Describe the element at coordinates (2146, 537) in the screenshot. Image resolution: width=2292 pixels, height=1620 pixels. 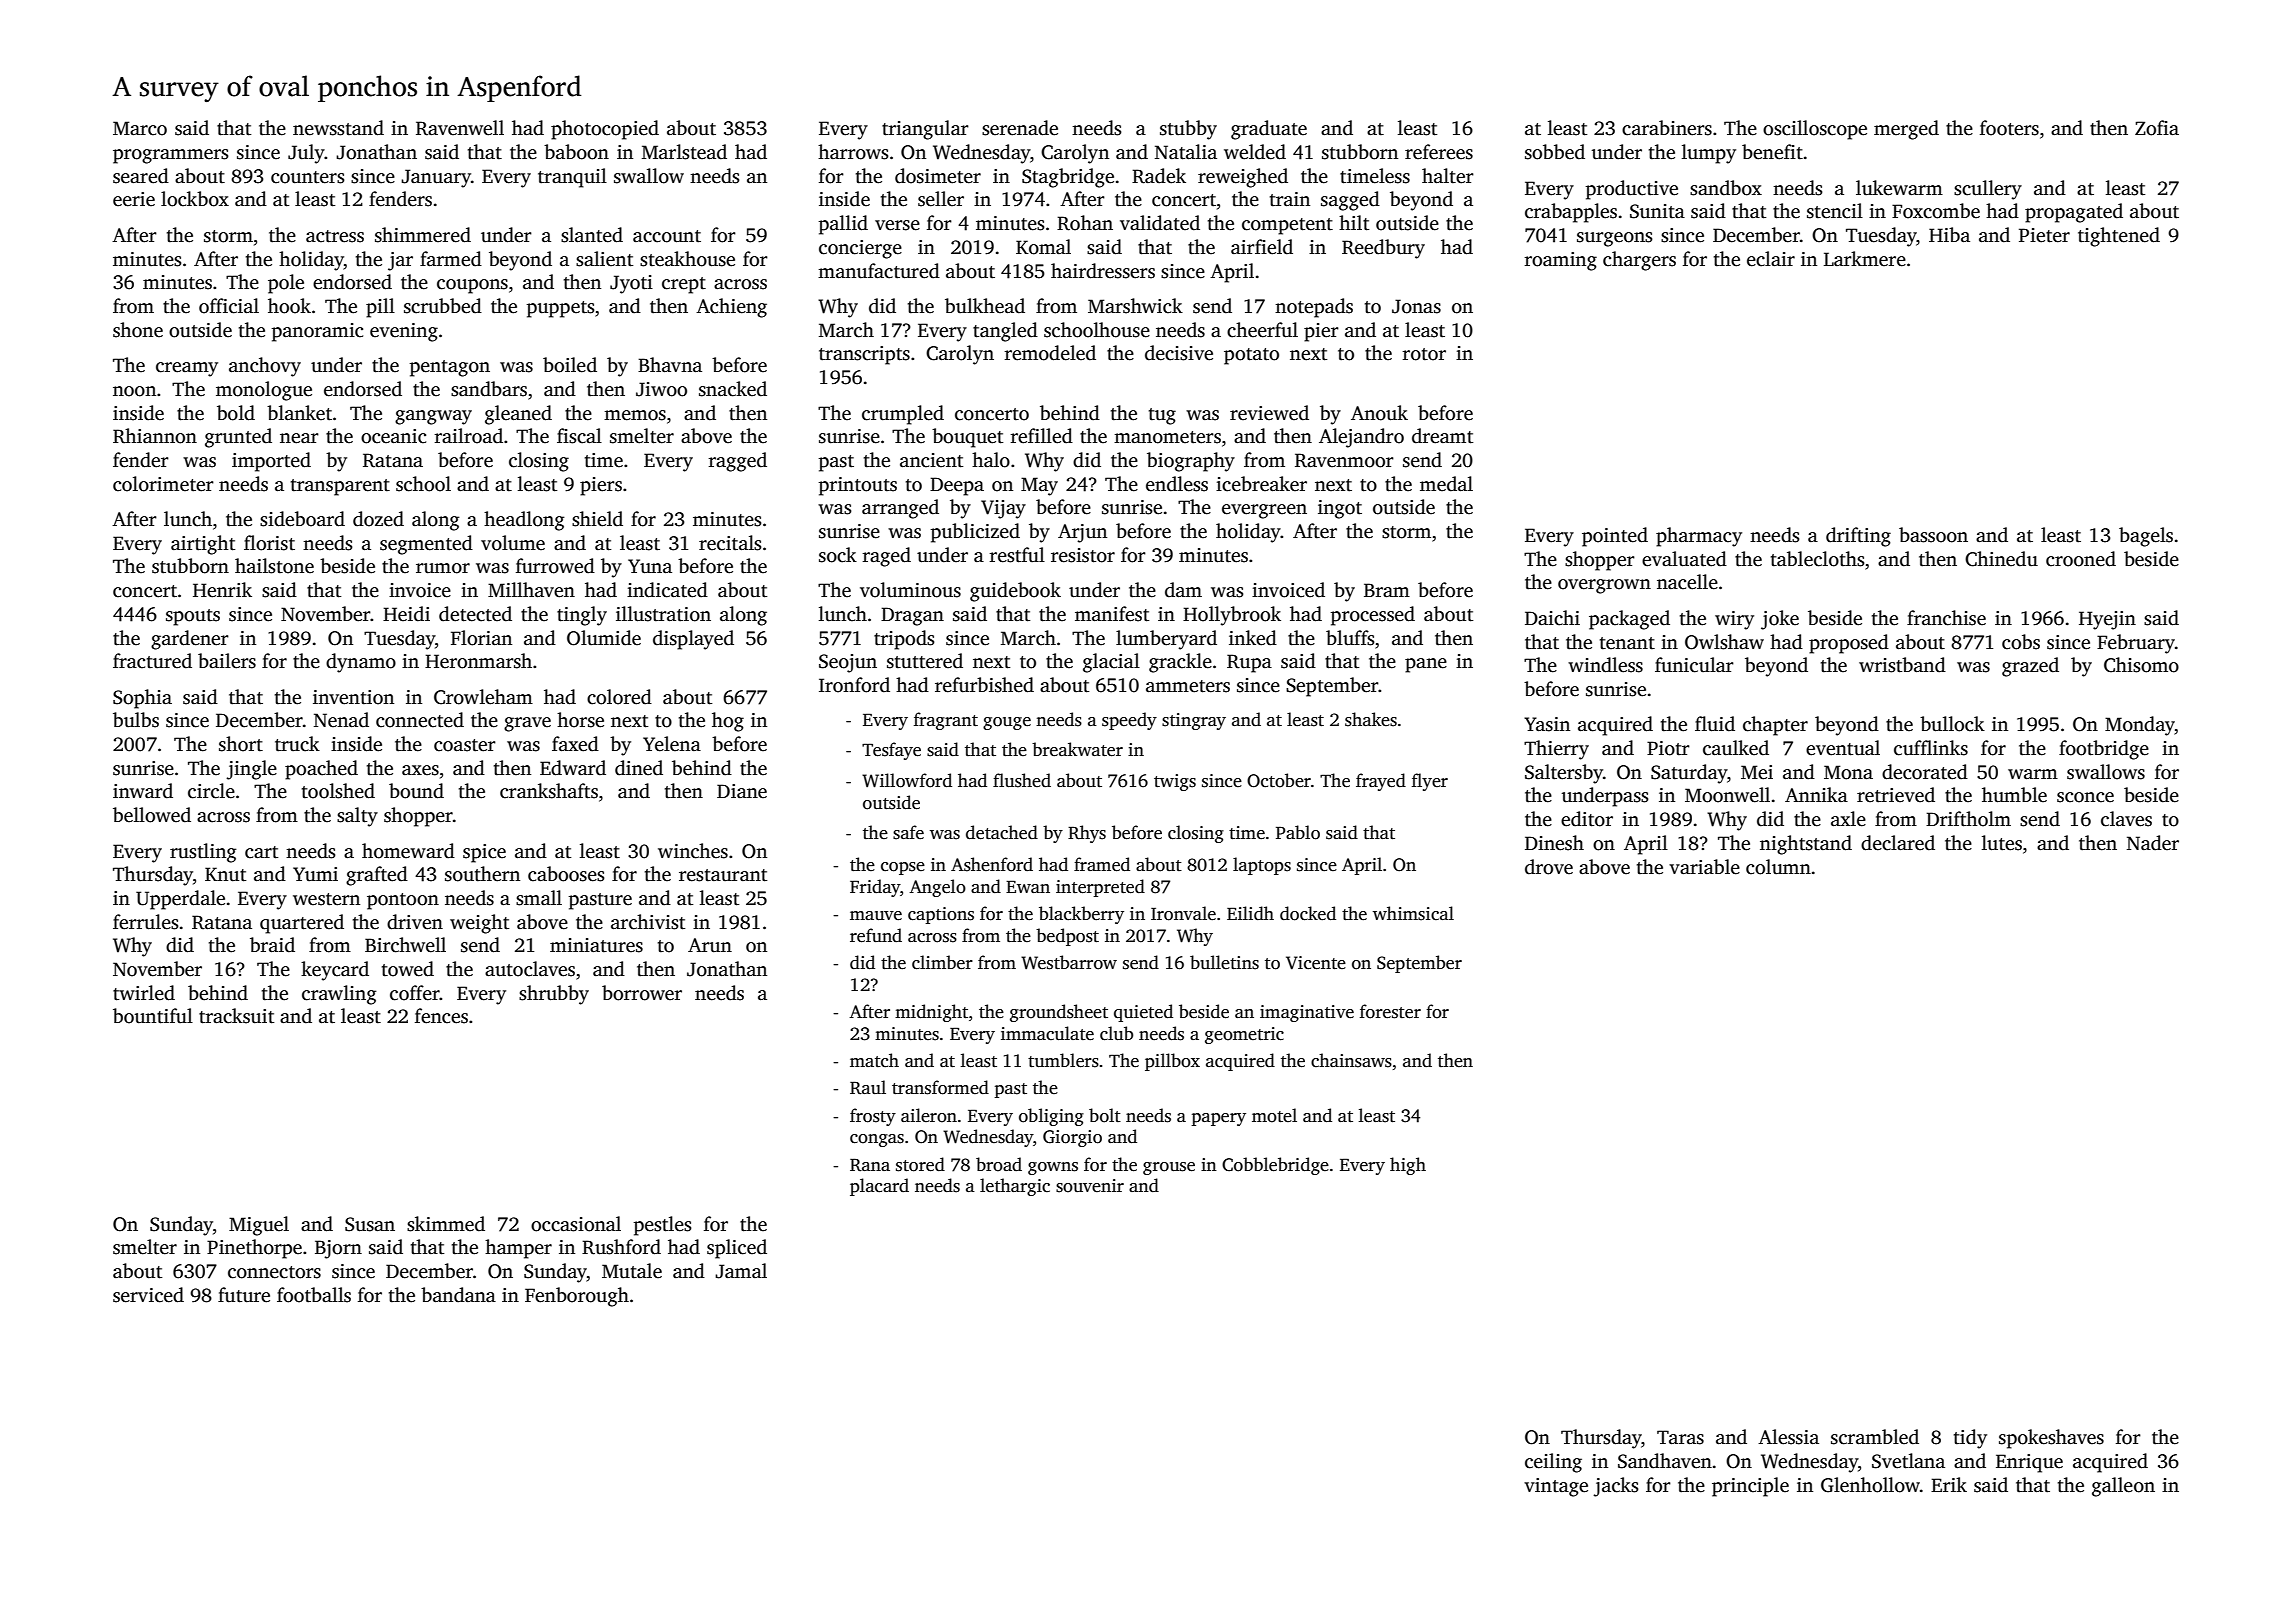
I see `bagels` at that location.
